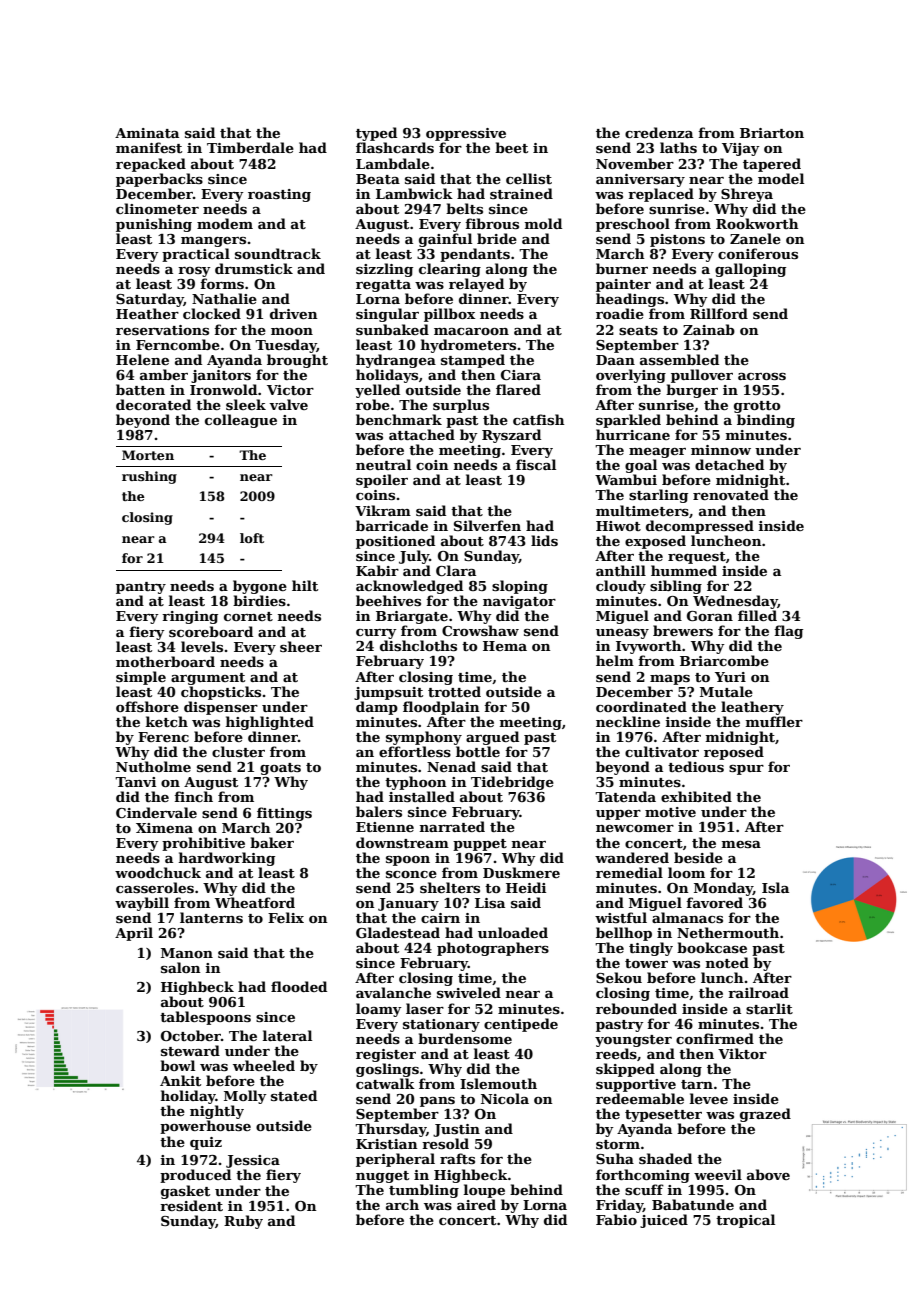 The width and height of the image is (924, 1308). I want to click on leathery, so click(752, 708).
